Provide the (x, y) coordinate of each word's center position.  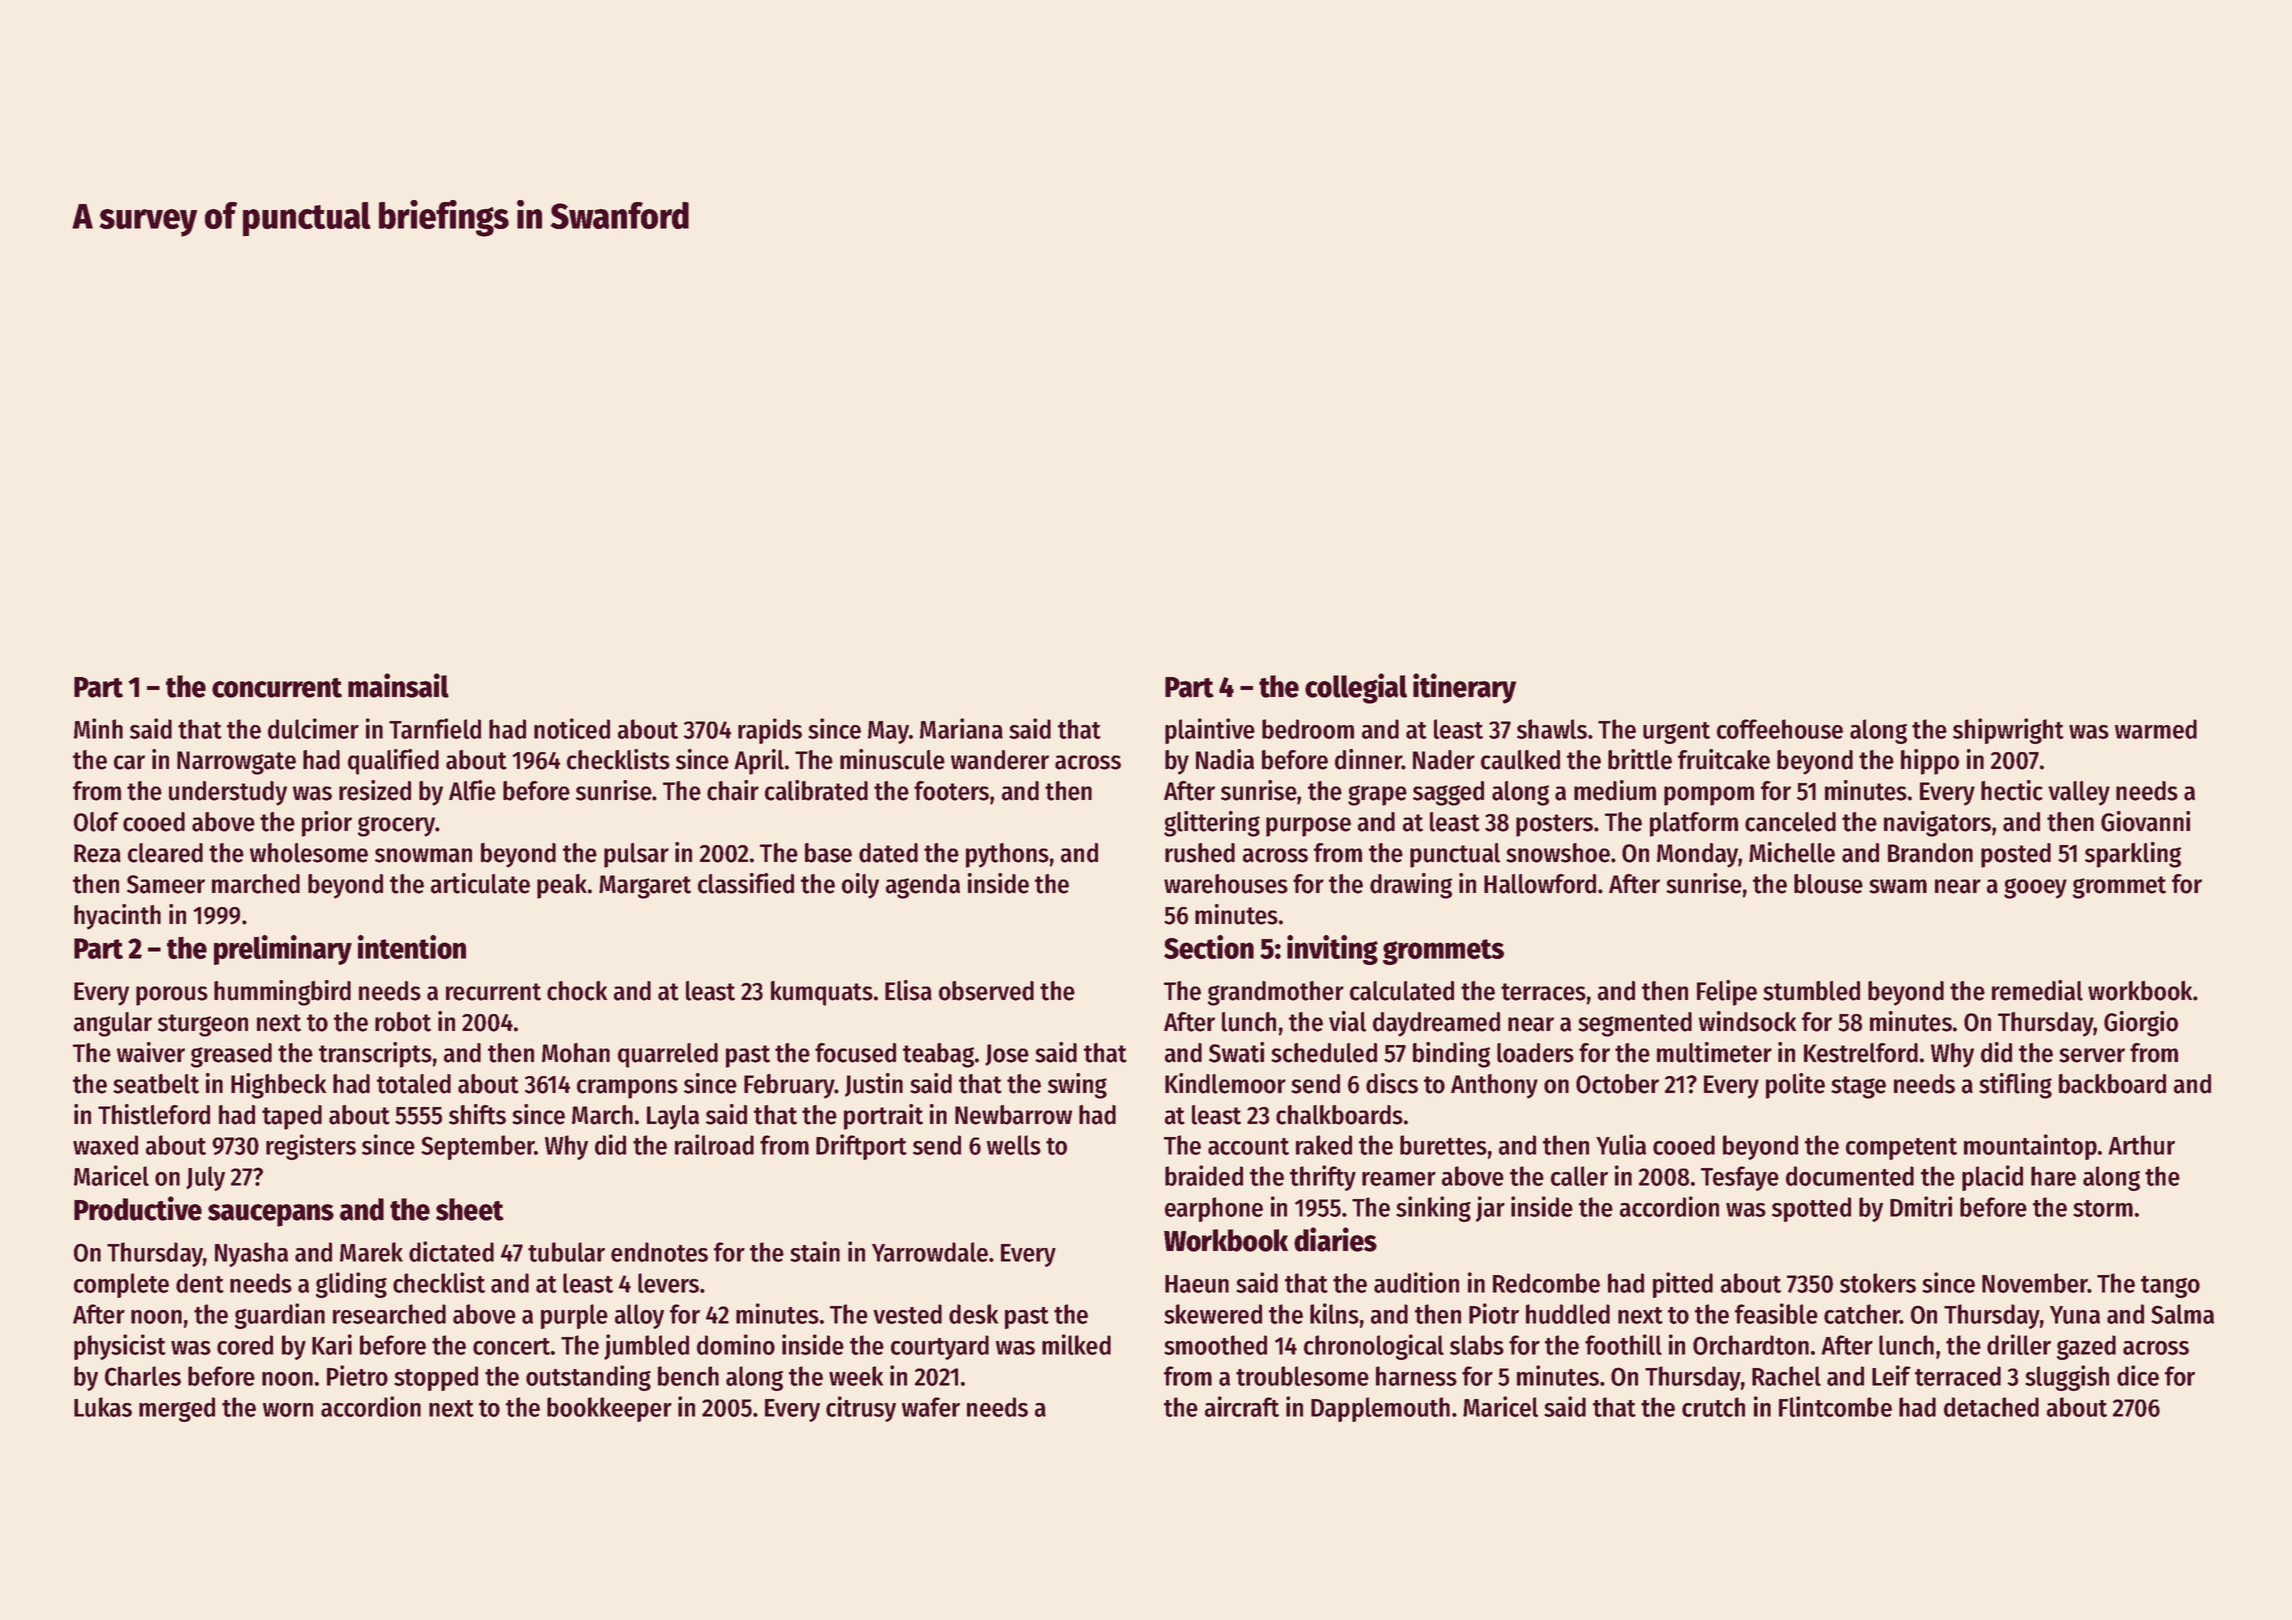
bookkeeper (609, 1409)
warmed (2156, 729)
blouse (1828, 884)
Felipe (1727, 993)
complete (121, 1285)
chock (577, 991)
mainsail (398, 685)
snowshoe (1558, 853)
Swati (1236, 1052)
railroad (714, 1144)
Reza (97, 853)
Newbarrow (1013, 1115)
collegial (1356, 688)
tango (2170, 1287)
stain (815, 1251)
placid (1992, 1178)
